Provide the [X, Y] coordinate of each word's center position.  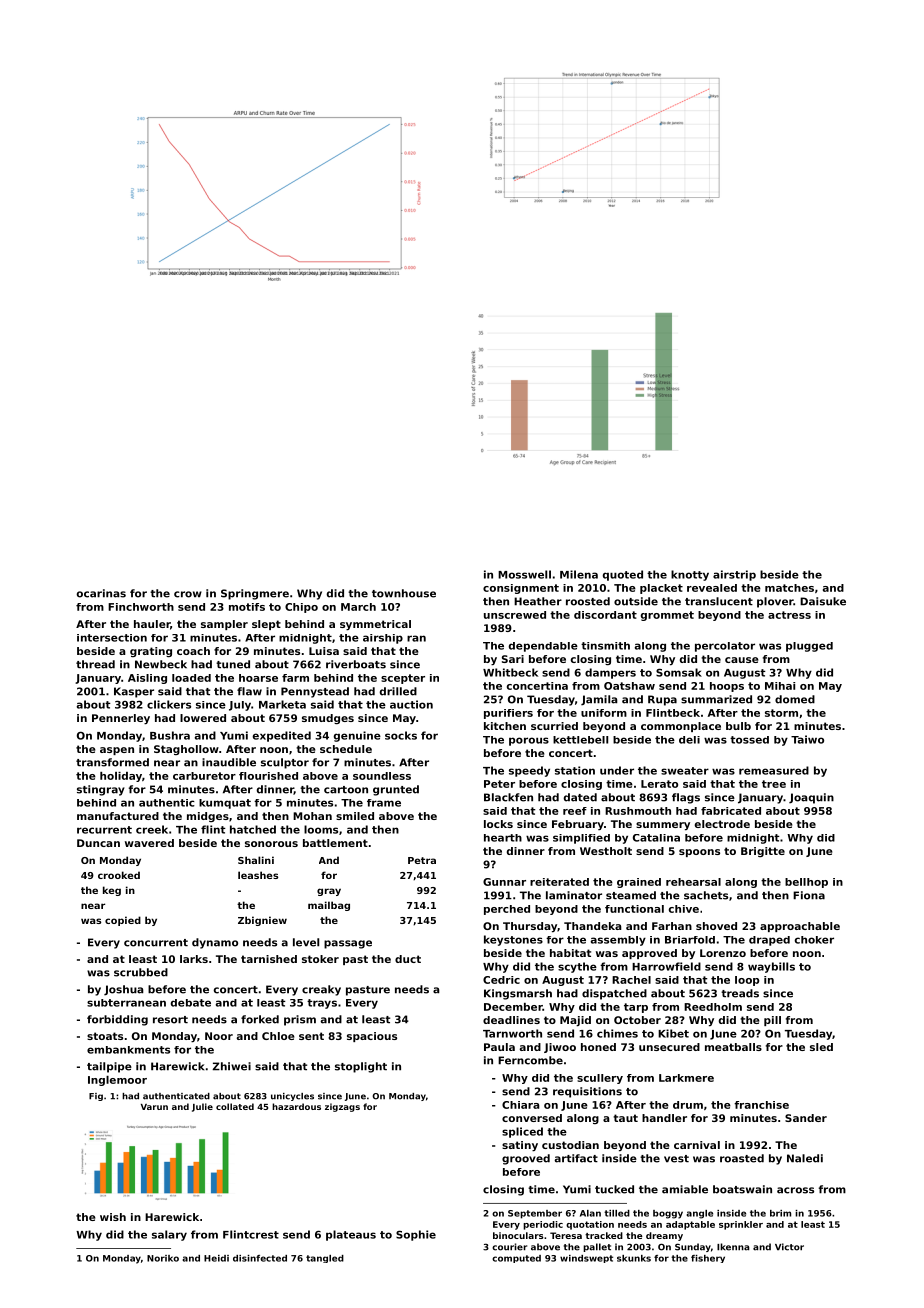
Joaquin [811, 798]
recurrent [104, 830]
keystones [513, 940]
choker [814, 940]
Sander [806, 1118]
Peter [499, 784]
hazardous [296, 1106]
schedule [346, 749]
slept [266, 625]
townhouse [404, 593]
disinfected [260, 1258]
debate [191, 1003]
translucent [719, 601]
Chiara [521, 1105]
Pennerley [121, 719]
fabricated [731, 811]
